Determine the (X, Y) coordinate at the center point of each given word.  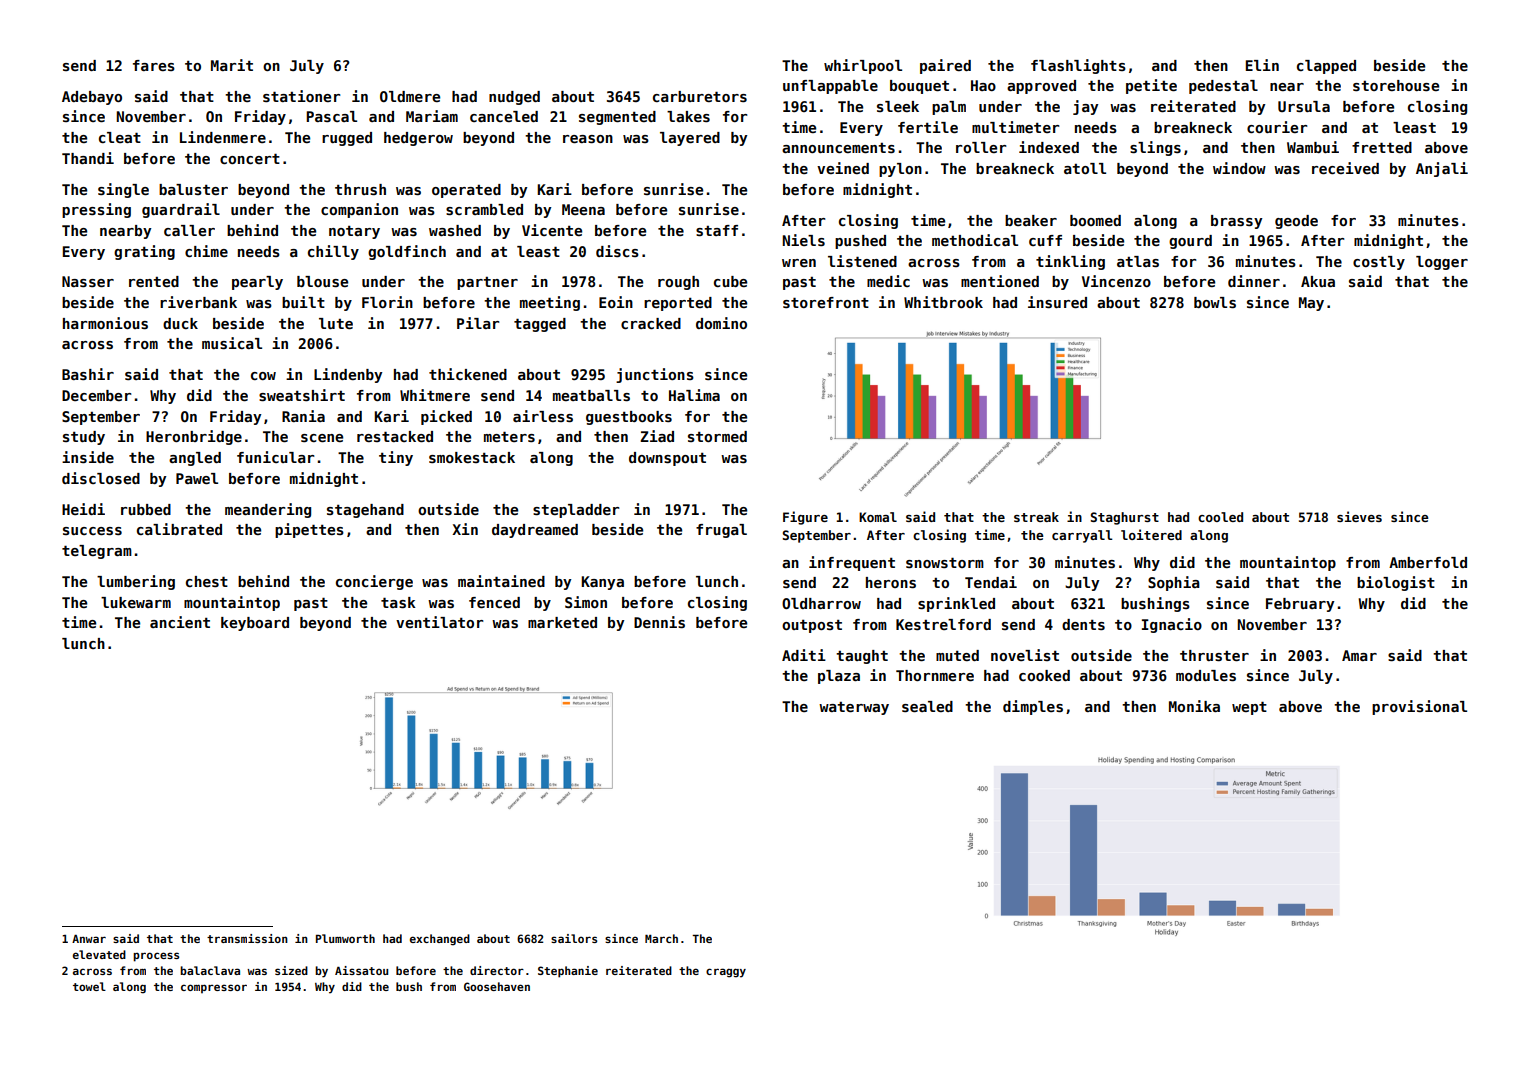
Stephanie (568, 972)
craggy (726, 973)
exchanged (440, 940)
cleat (120, 137)
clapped (1326, 67)
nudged (514, 98)
